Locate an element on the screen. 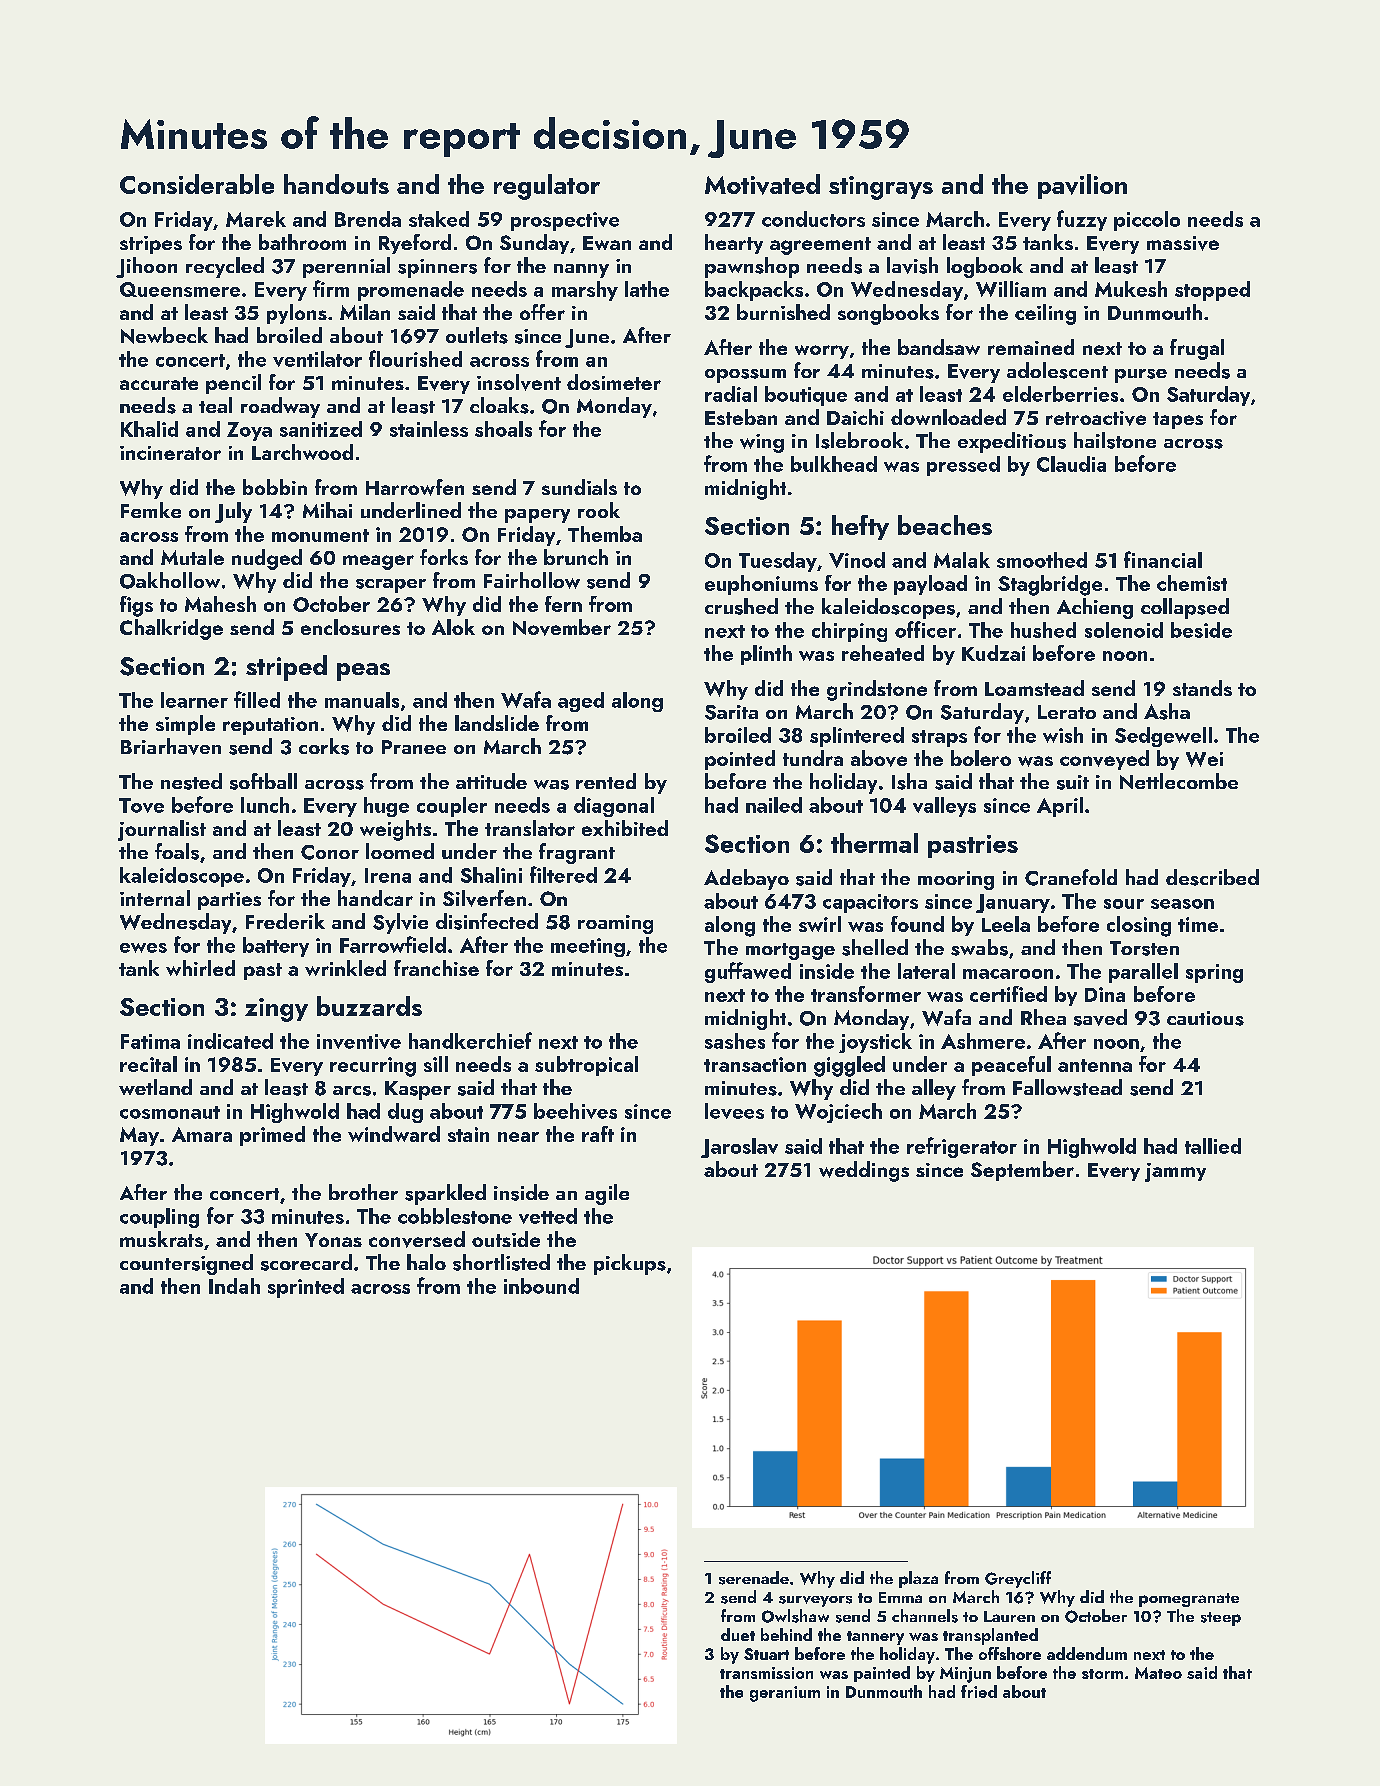 The width and height of the screenshot is (1380, 1786). solenoid is located at coordinates (1124, 630).
